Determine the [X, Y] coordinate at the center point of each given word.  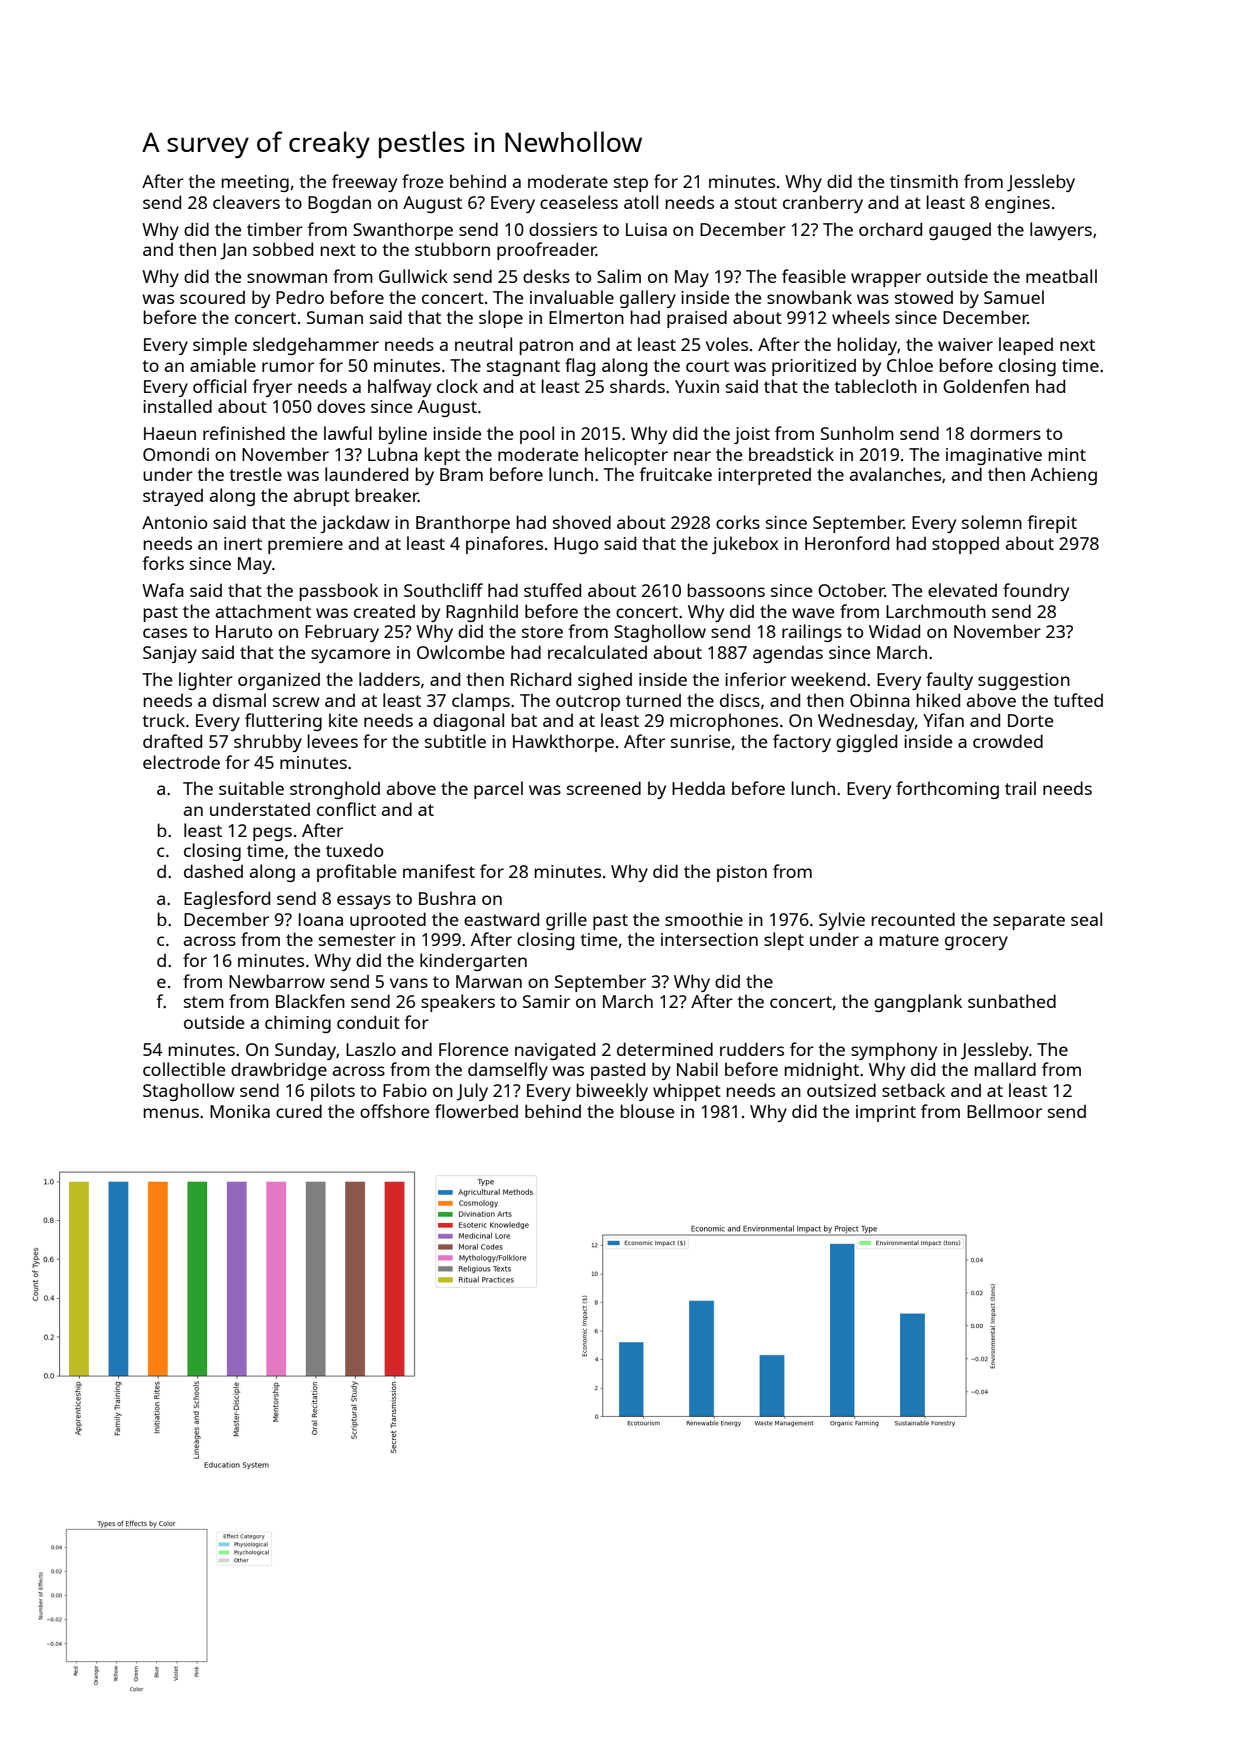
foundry [1036, 592]
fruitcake [675, 474]
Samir [546, 1001]
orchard [890, 229]
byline [403, 435]
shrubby [268, 743]
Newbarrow [277, 981]
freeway [364, 183]
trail [1020, 788]
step [631, 184]
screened [604, 788]
